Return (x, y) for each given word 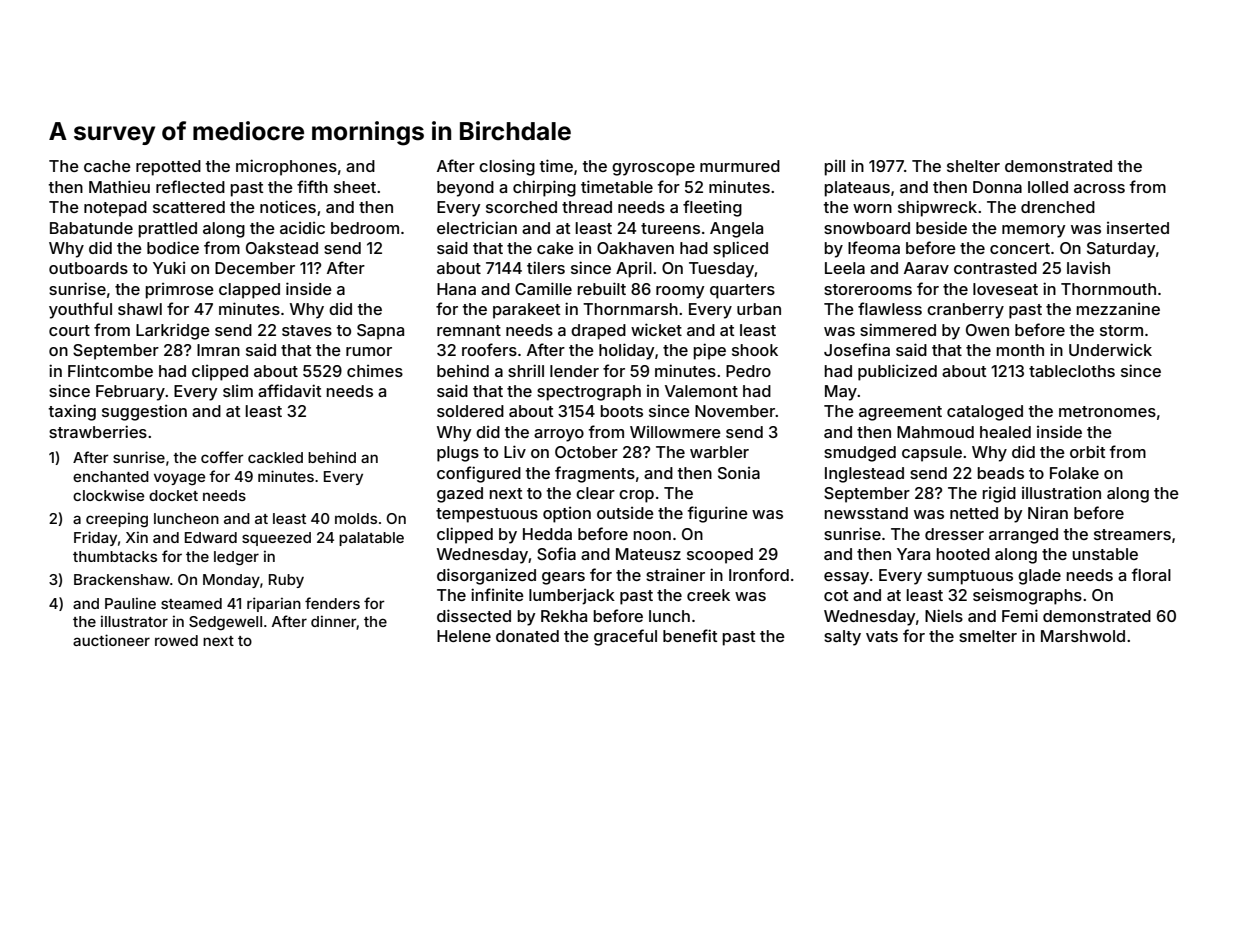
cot (836, 595)
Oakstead (282, 248)
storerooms (868, 289)
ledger (236, 558)
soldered (470, 411)
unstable (1105, 554)
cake (555, 248)
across (1099, 188)
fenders (332, 603)
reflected (190, 186)
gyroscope (653, 169)
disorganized (486, 576)
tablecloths (1072, 371)
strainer (675, 574)
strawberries (98, 431)
